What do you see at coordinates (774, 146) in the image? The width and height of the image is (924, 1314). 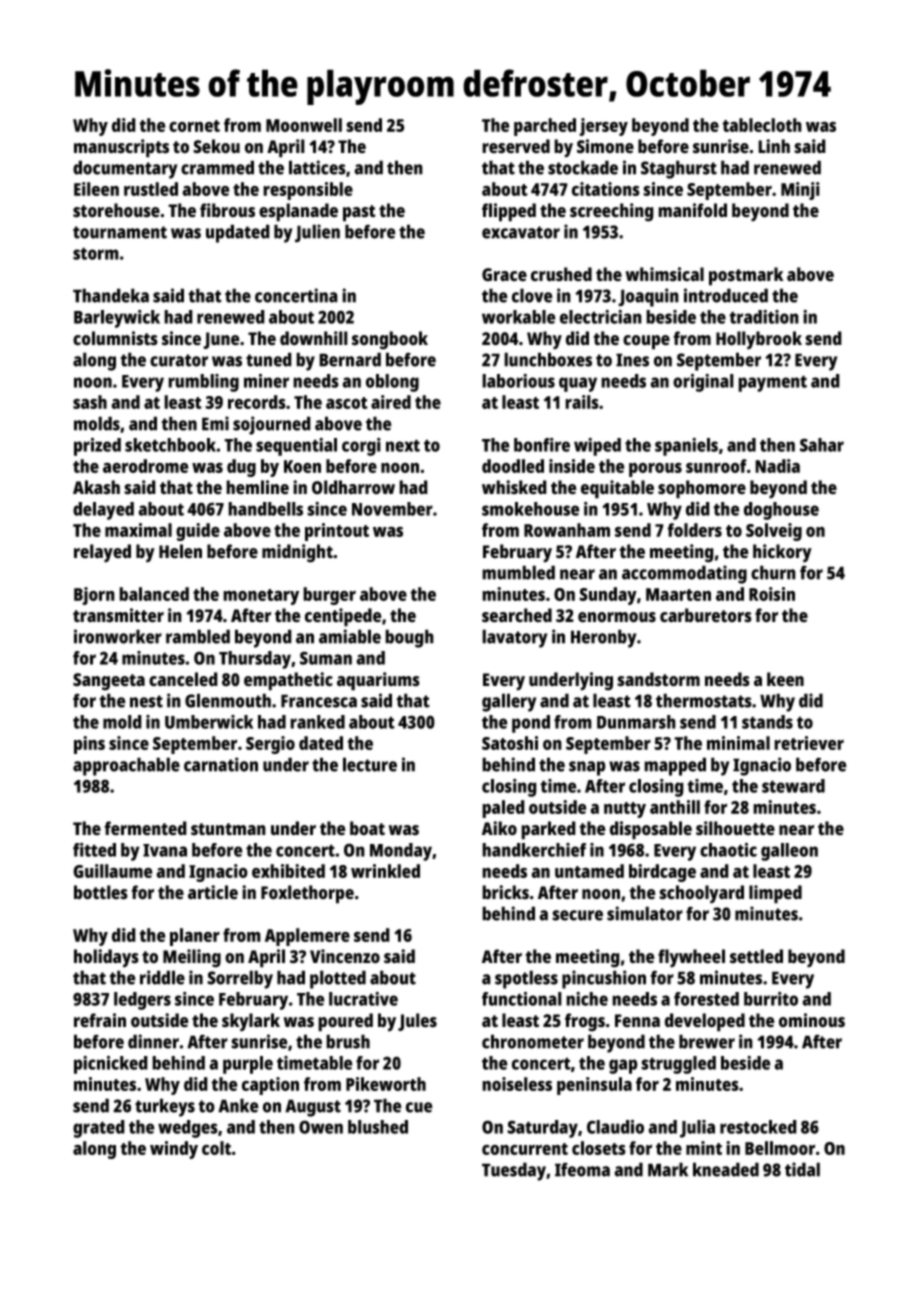 I see `Linh` at bounding box center [774, 146].
